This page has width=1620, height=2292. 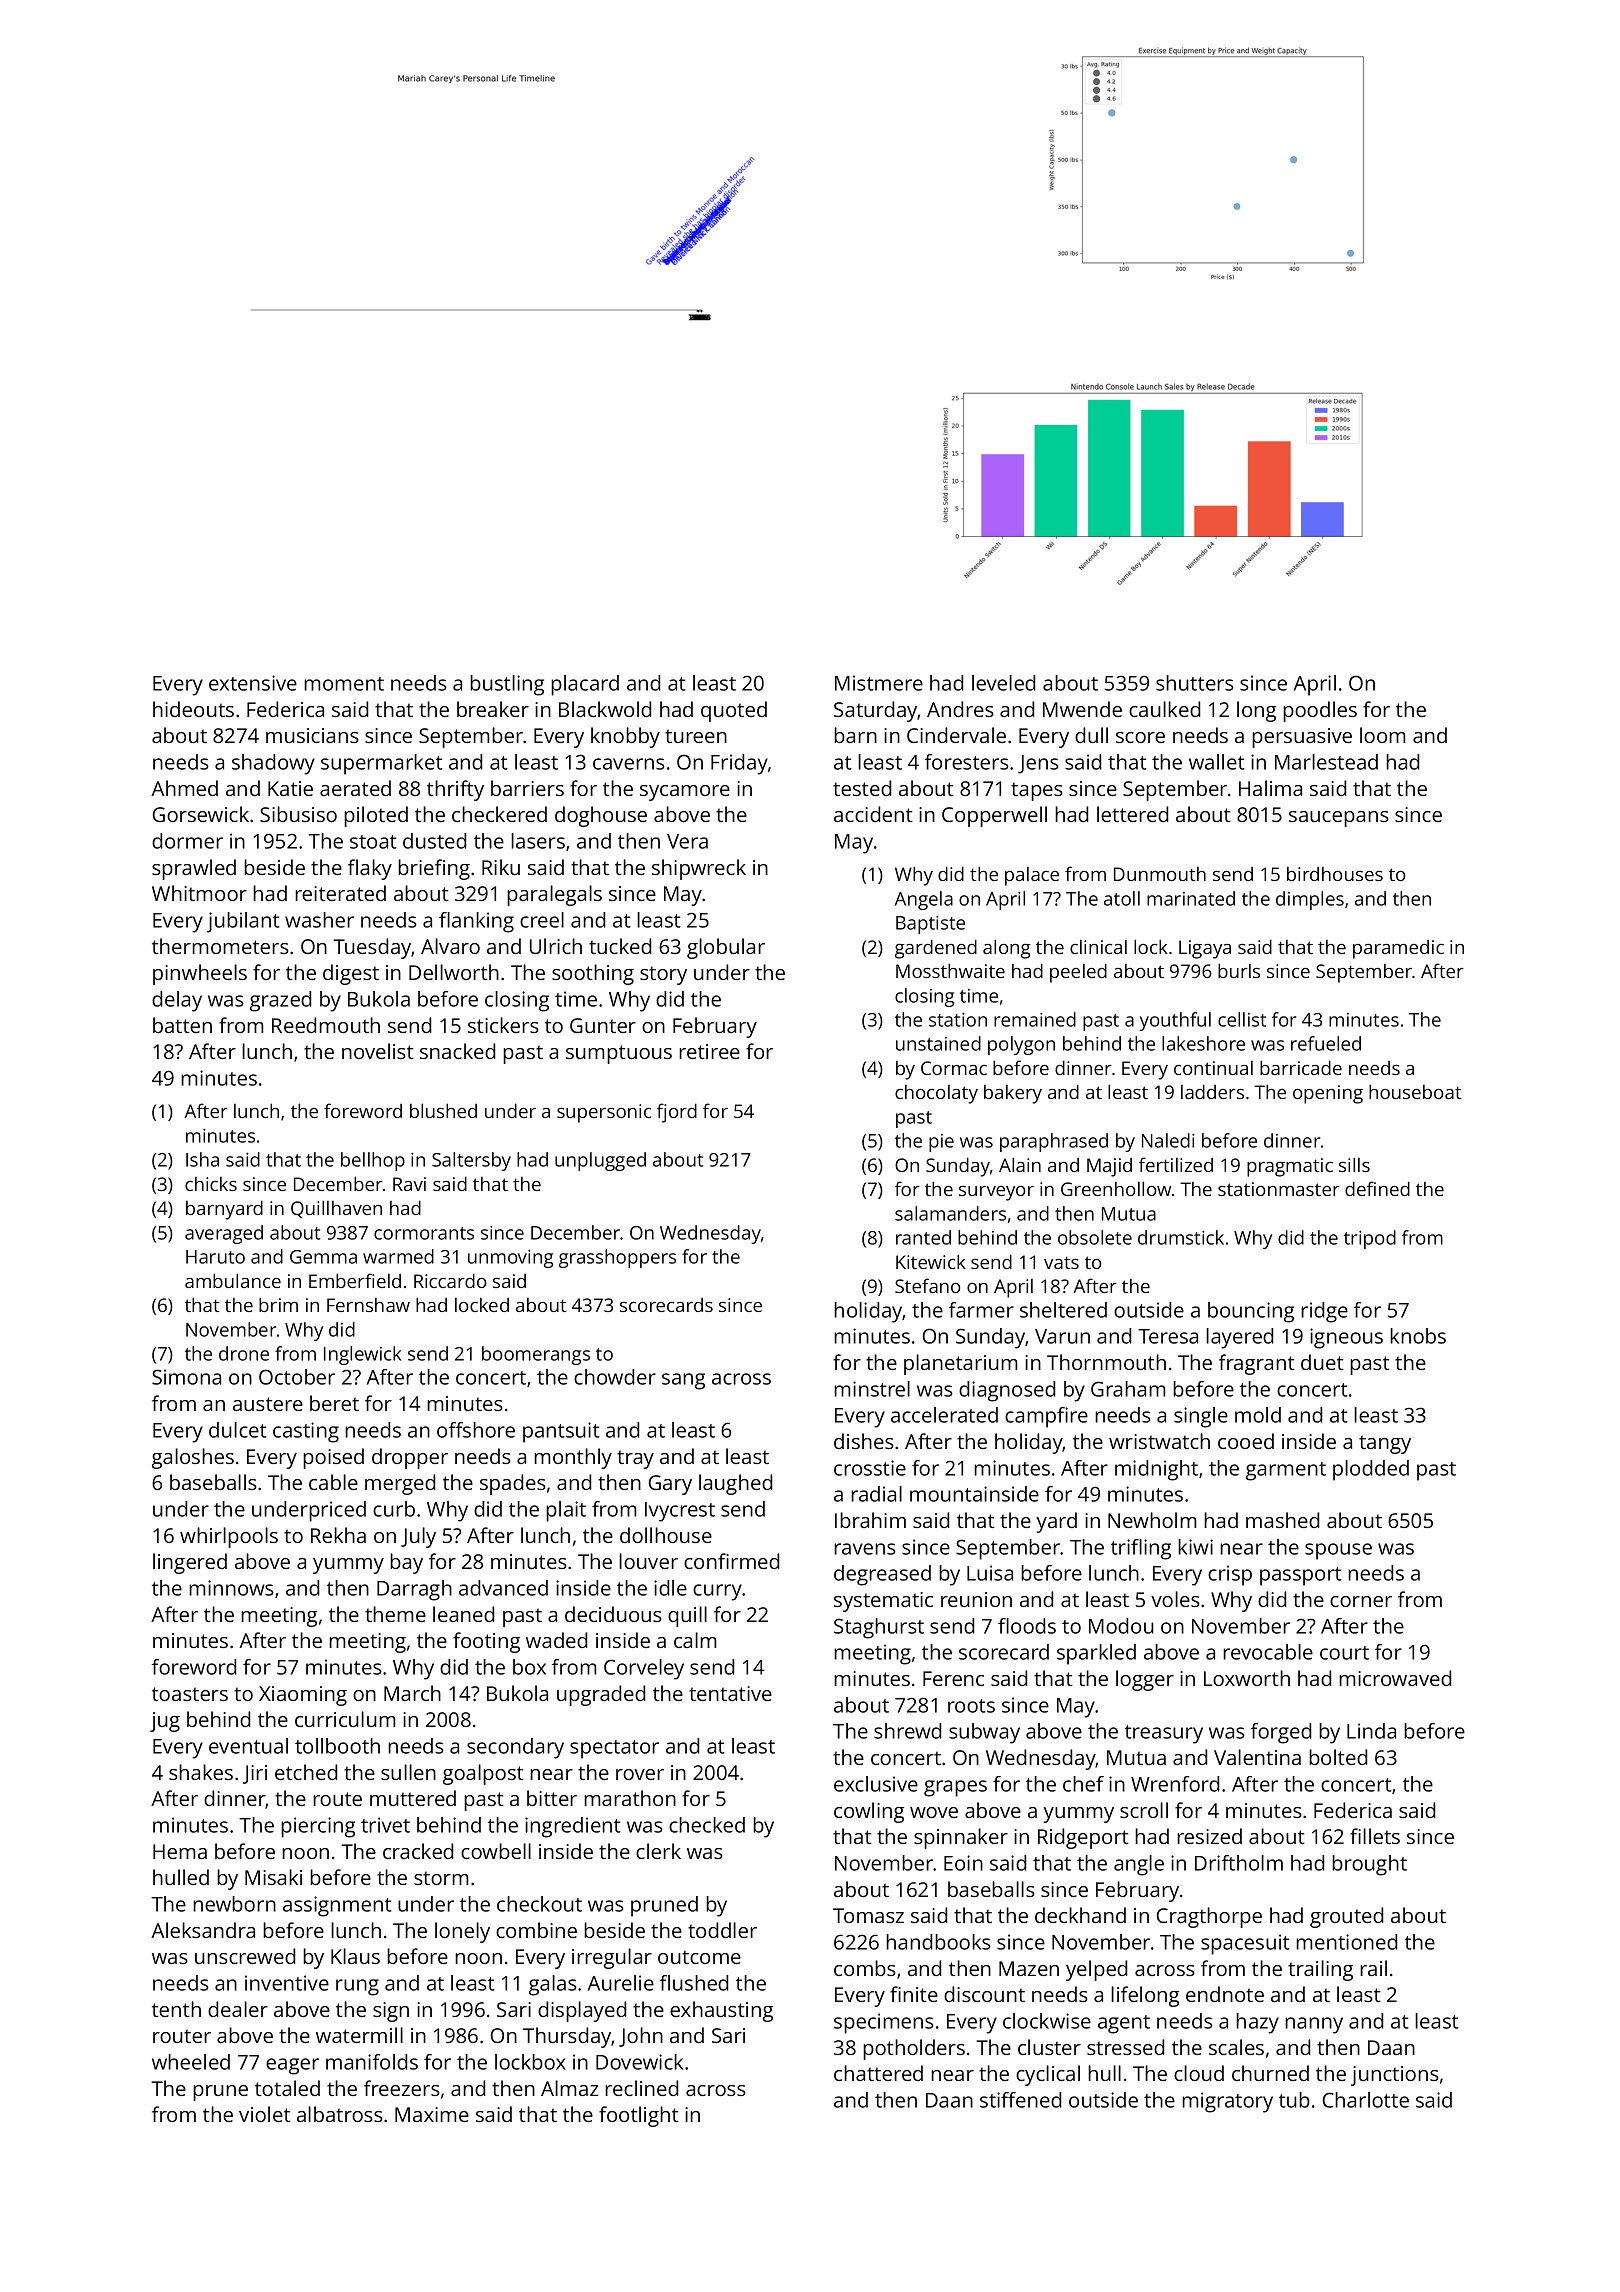 What do you see at coordinates (707, 1825) in the page?
I see `checked` at bounding box center [707, 1825].
